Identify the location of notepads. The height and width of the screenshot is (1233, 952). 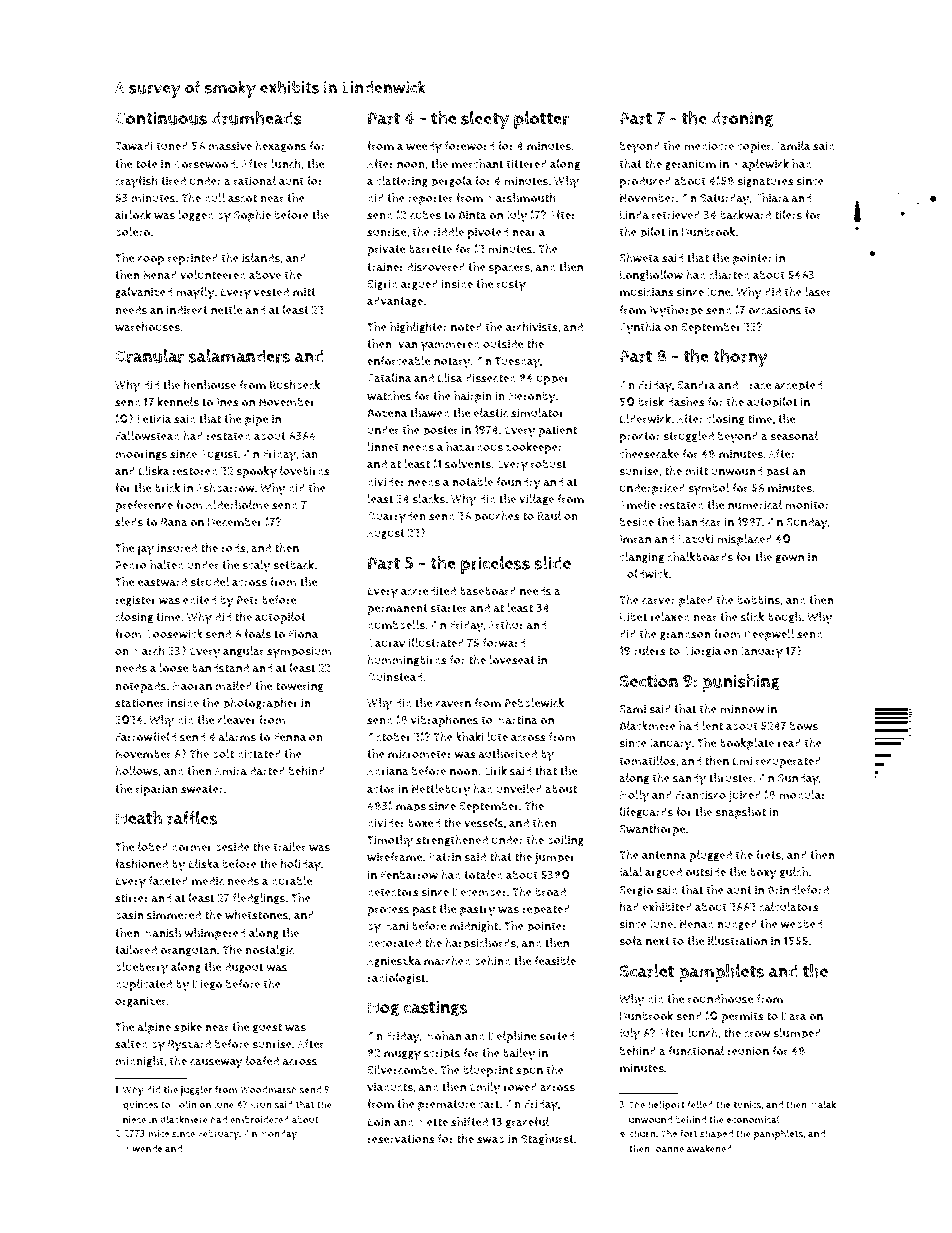
(141, 687).
